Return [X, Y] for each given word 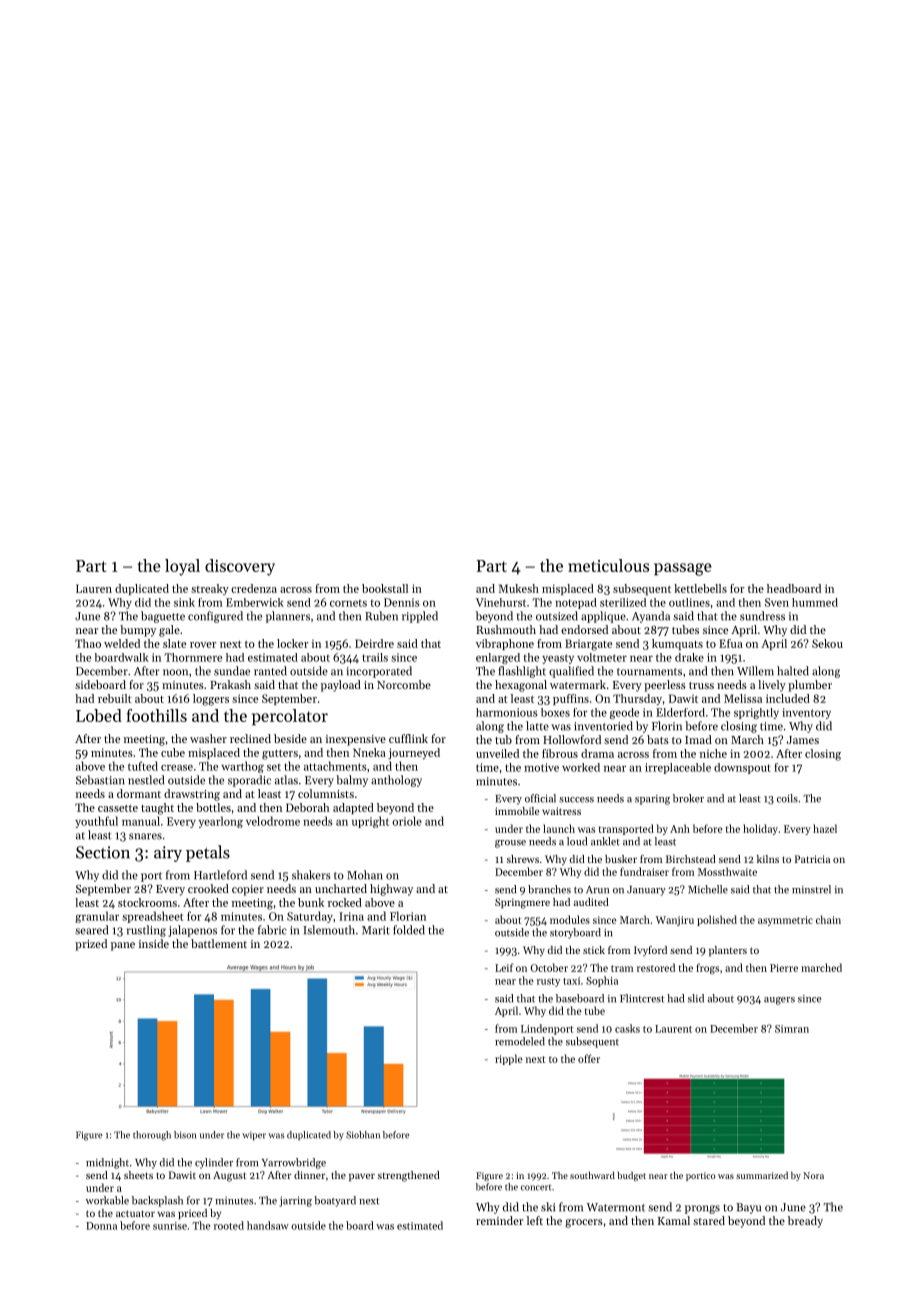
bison [185, 1135]
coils [787, 798]
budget [631, 1176]
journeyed [414, 754]
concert [536, 1188]
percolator [290, 717]
